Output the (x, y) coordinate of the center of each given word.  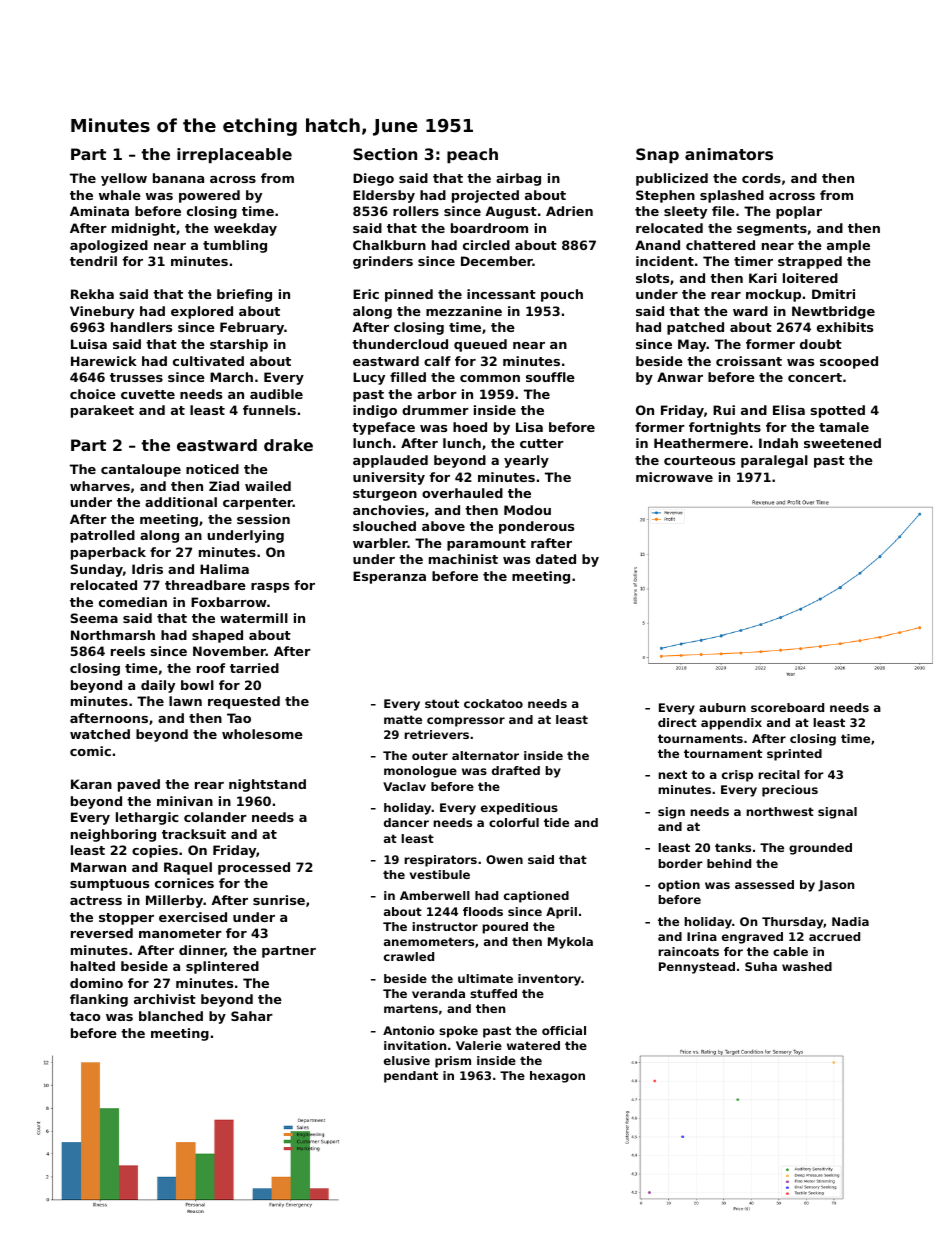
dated (556, 559)
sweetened (842, 443)
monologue (420, 772)
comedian (133, 602)
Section (385, 154)
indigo (375, 411)
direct (677, 722)
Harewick (104, 361)
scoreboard (787, 707)
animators (729, 154)
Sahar (252, 1016)
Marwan (98, 867)
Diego (373, 179)
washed (807, 966)
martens (411, 1008)
